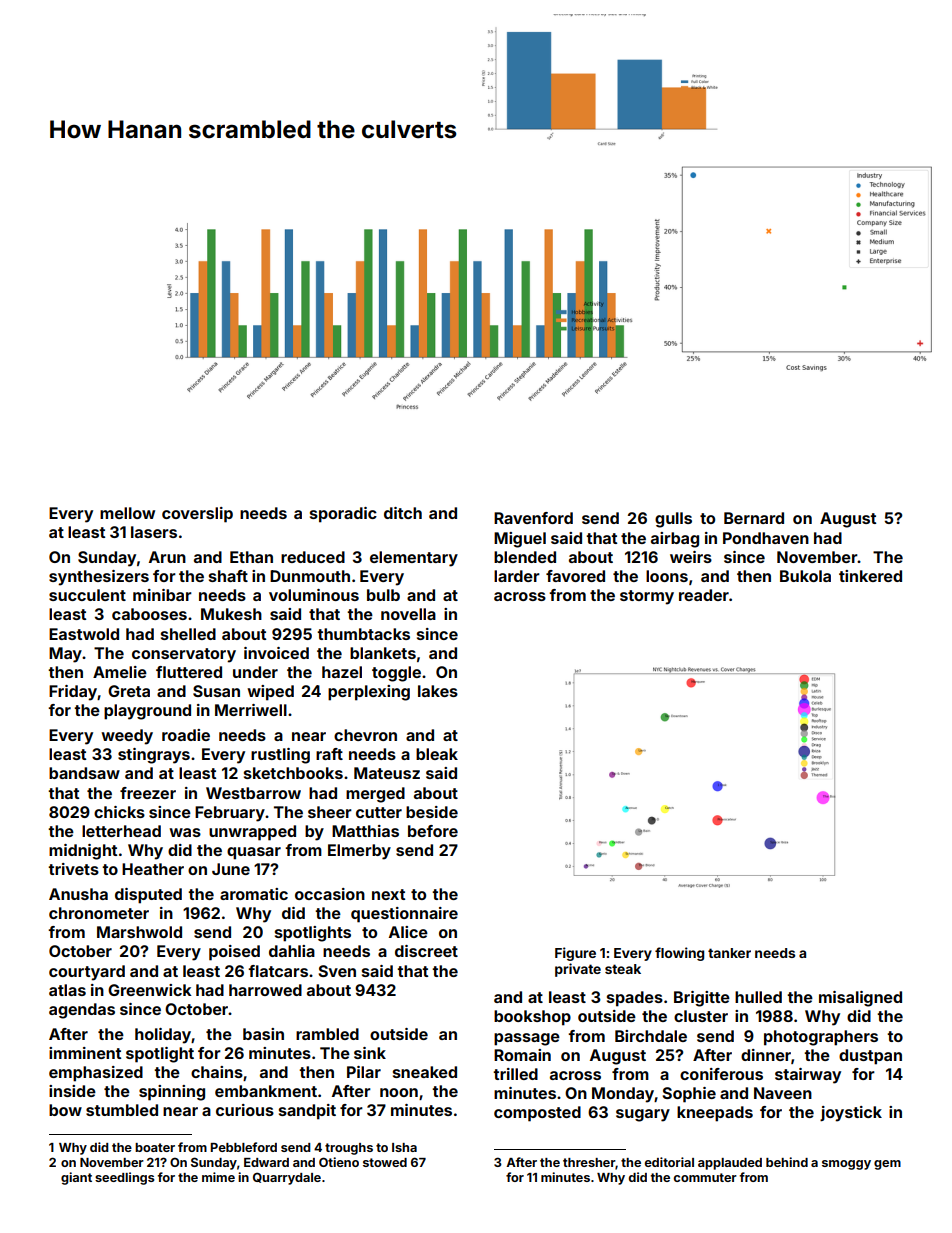 The height and width of the image is (1233, 952). I want to click on playground, so click(147, 712).
